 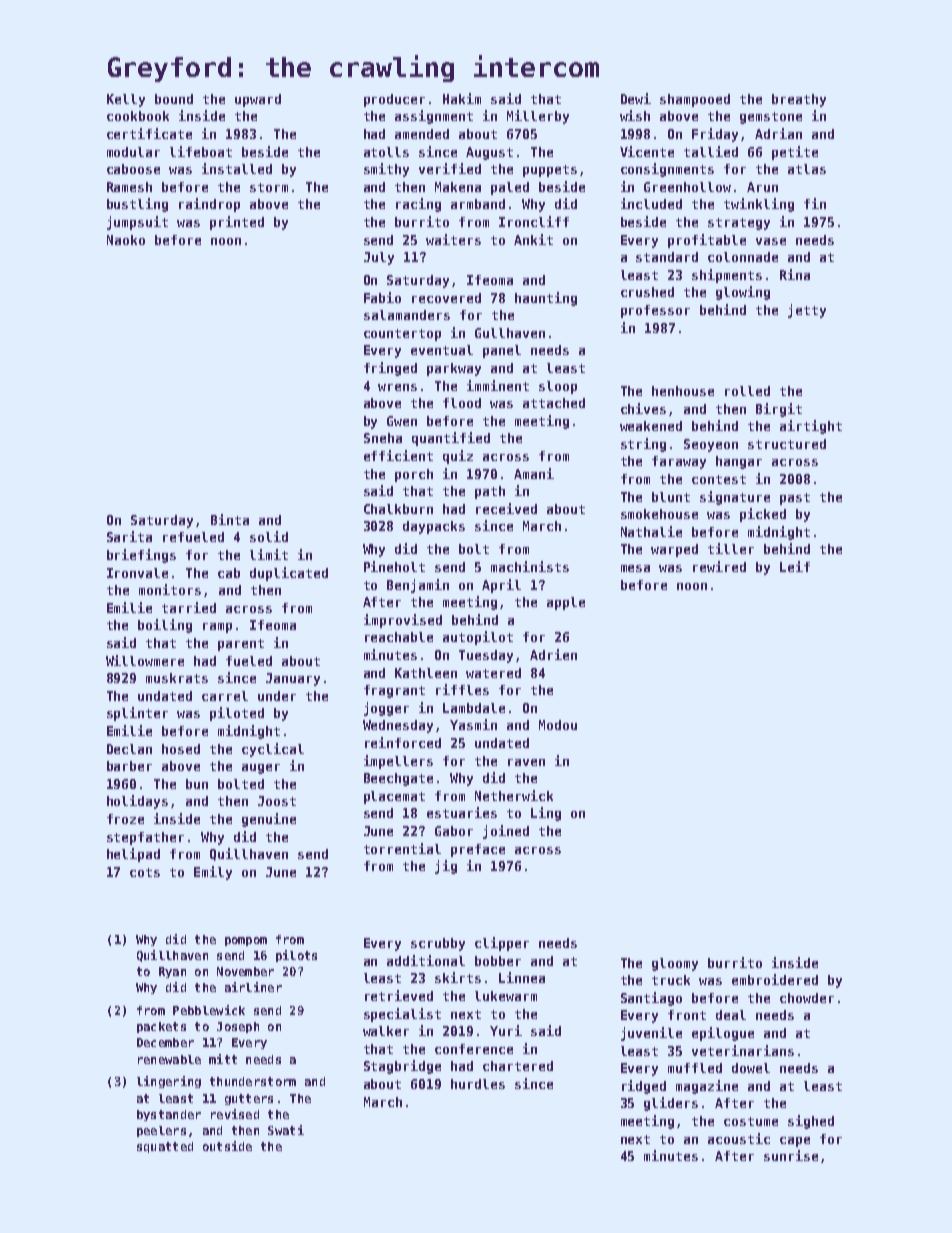 What do you see at coordinates (399, 637) in the screenshot?
I see `reachable` at bounding box center [399, 637].
